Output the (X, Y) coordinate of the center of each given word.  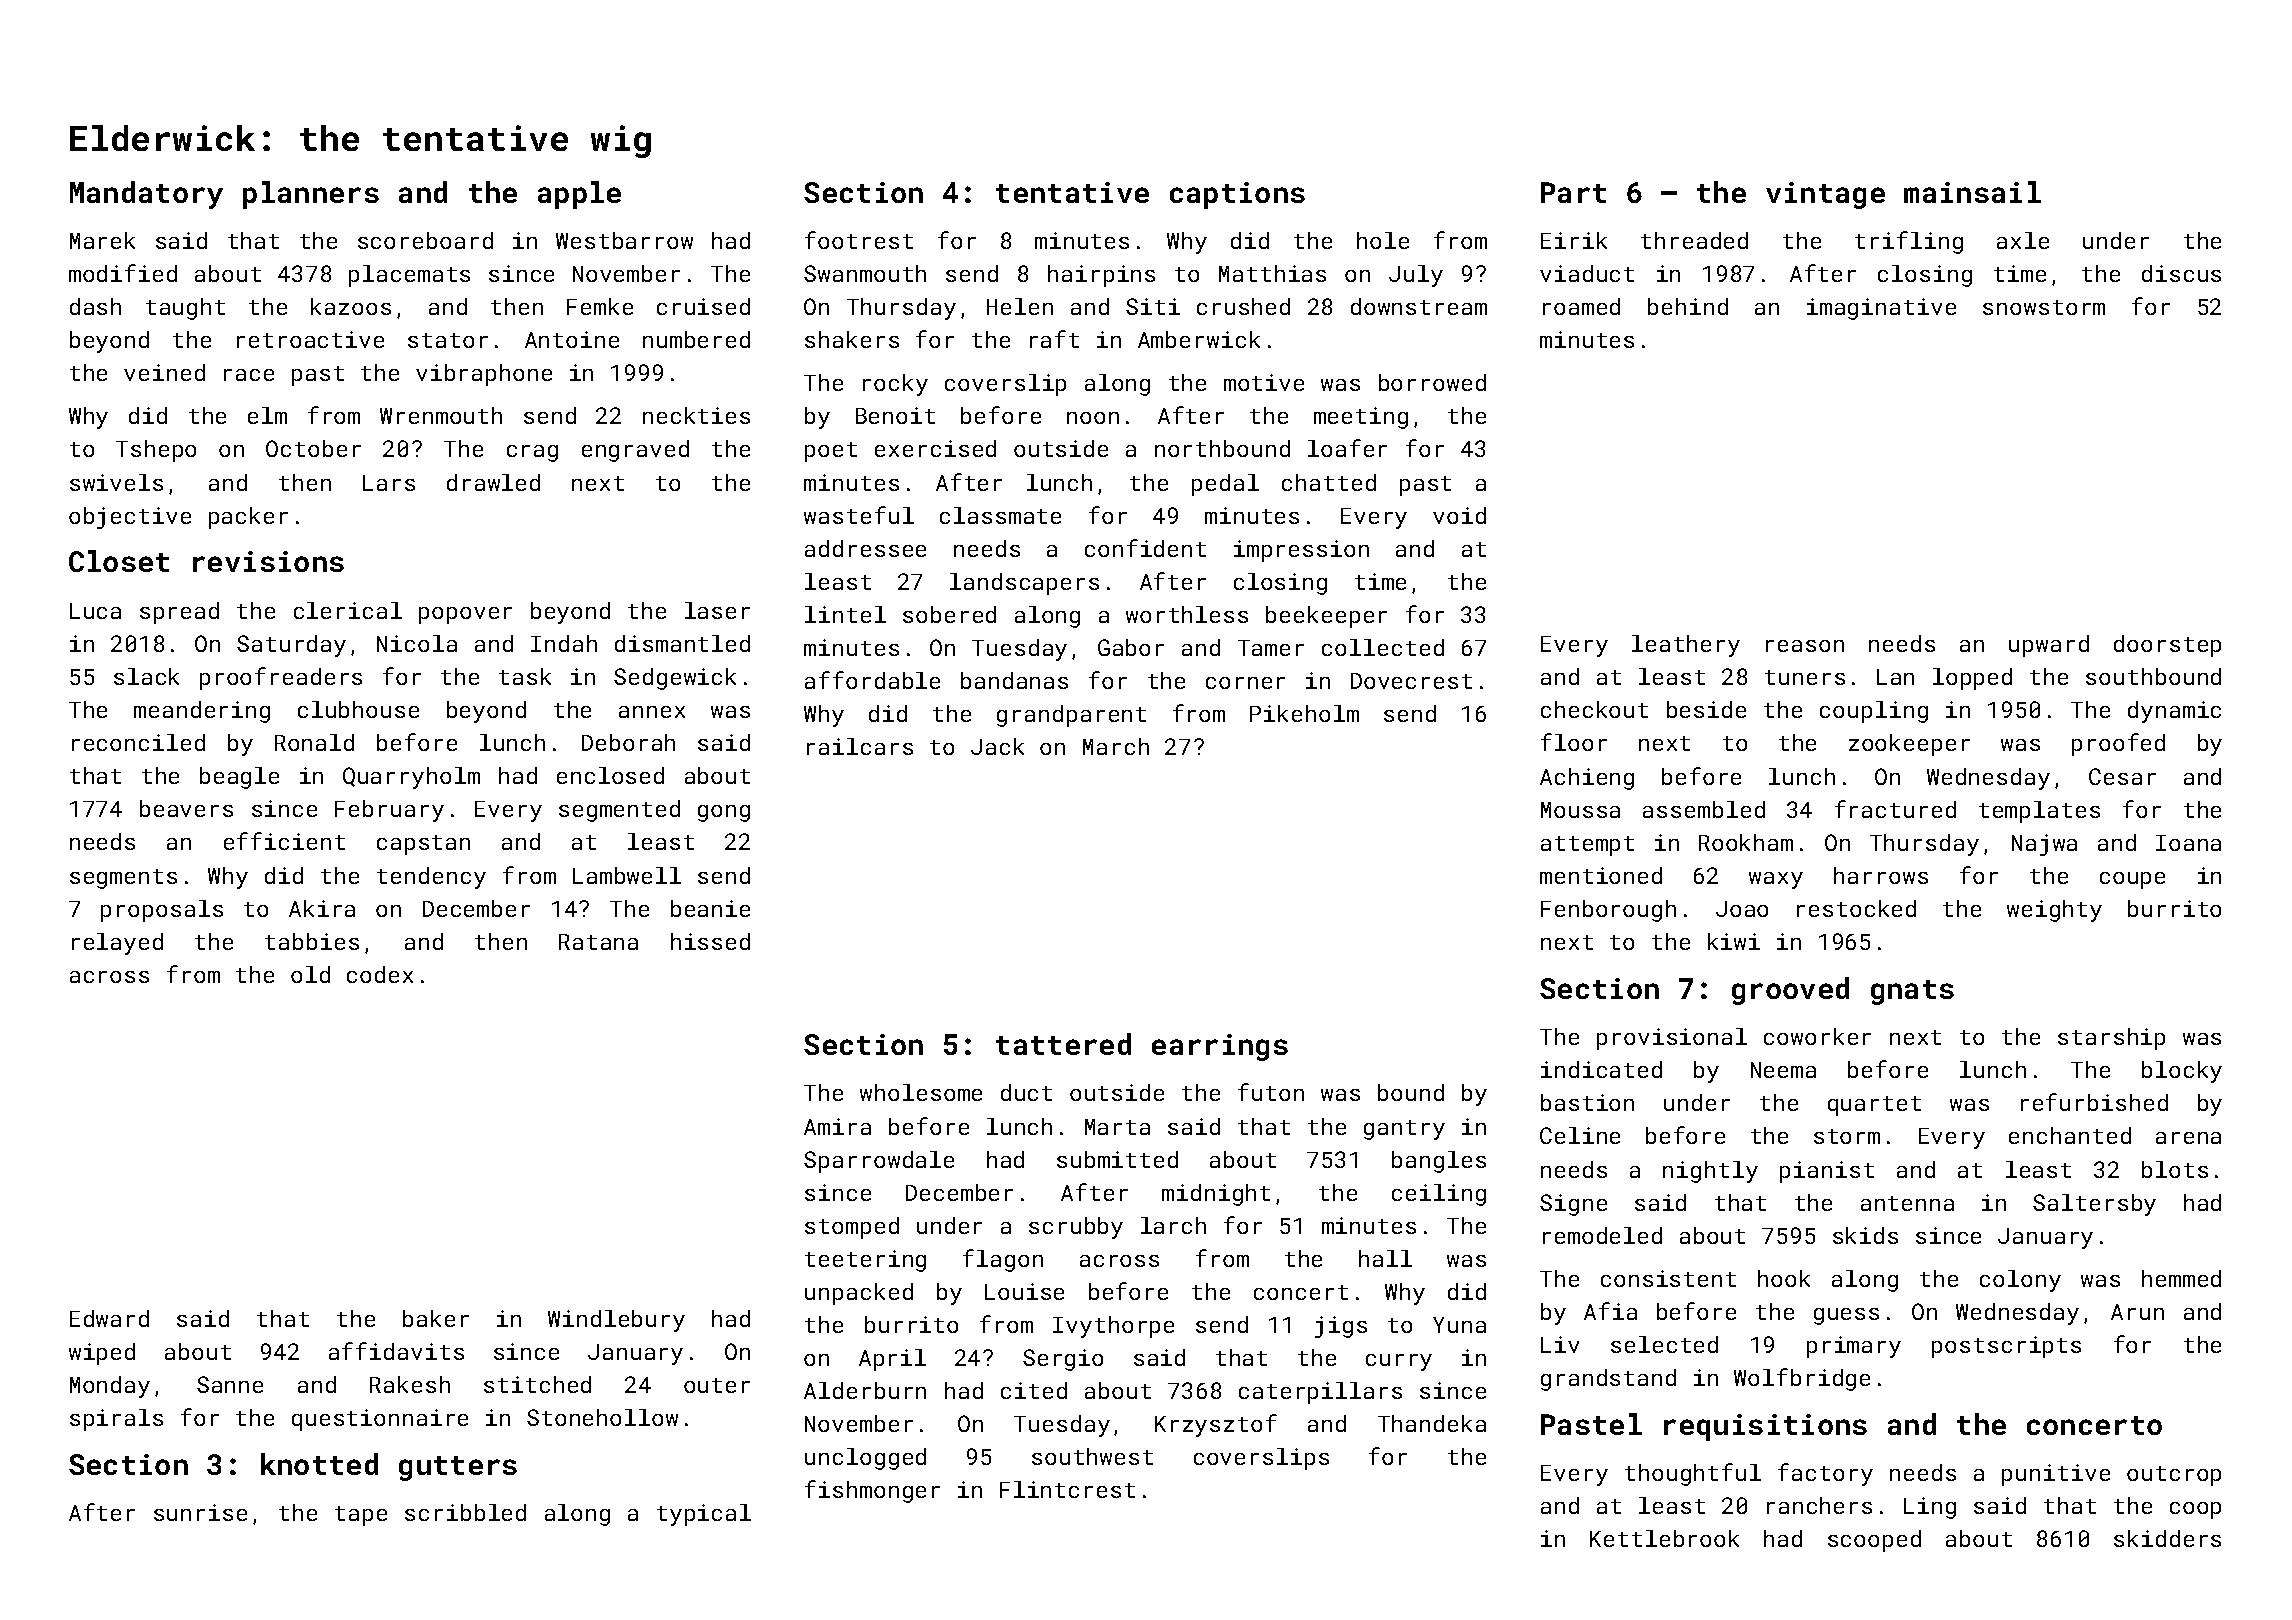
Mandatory (146, 195)
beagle (239, 778)
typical (704, 1515)
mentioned (1601, 875)
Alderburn (865, 1390)
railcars (860, 746)
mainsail (1972, 192)
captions (1237, 195)
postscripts (2006, 1347)
